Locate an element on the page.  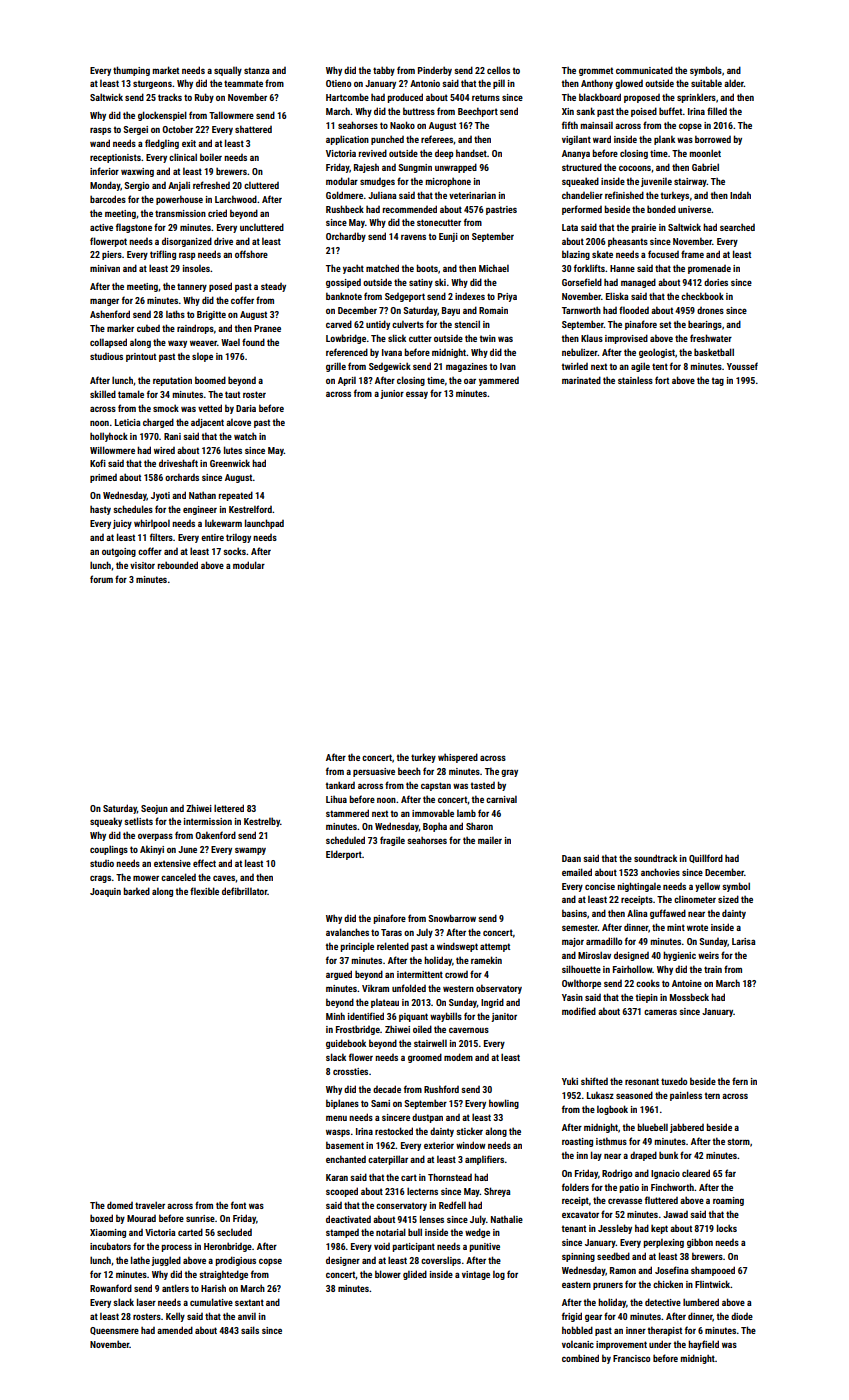
lettered is located at coordinates (229, 808).
